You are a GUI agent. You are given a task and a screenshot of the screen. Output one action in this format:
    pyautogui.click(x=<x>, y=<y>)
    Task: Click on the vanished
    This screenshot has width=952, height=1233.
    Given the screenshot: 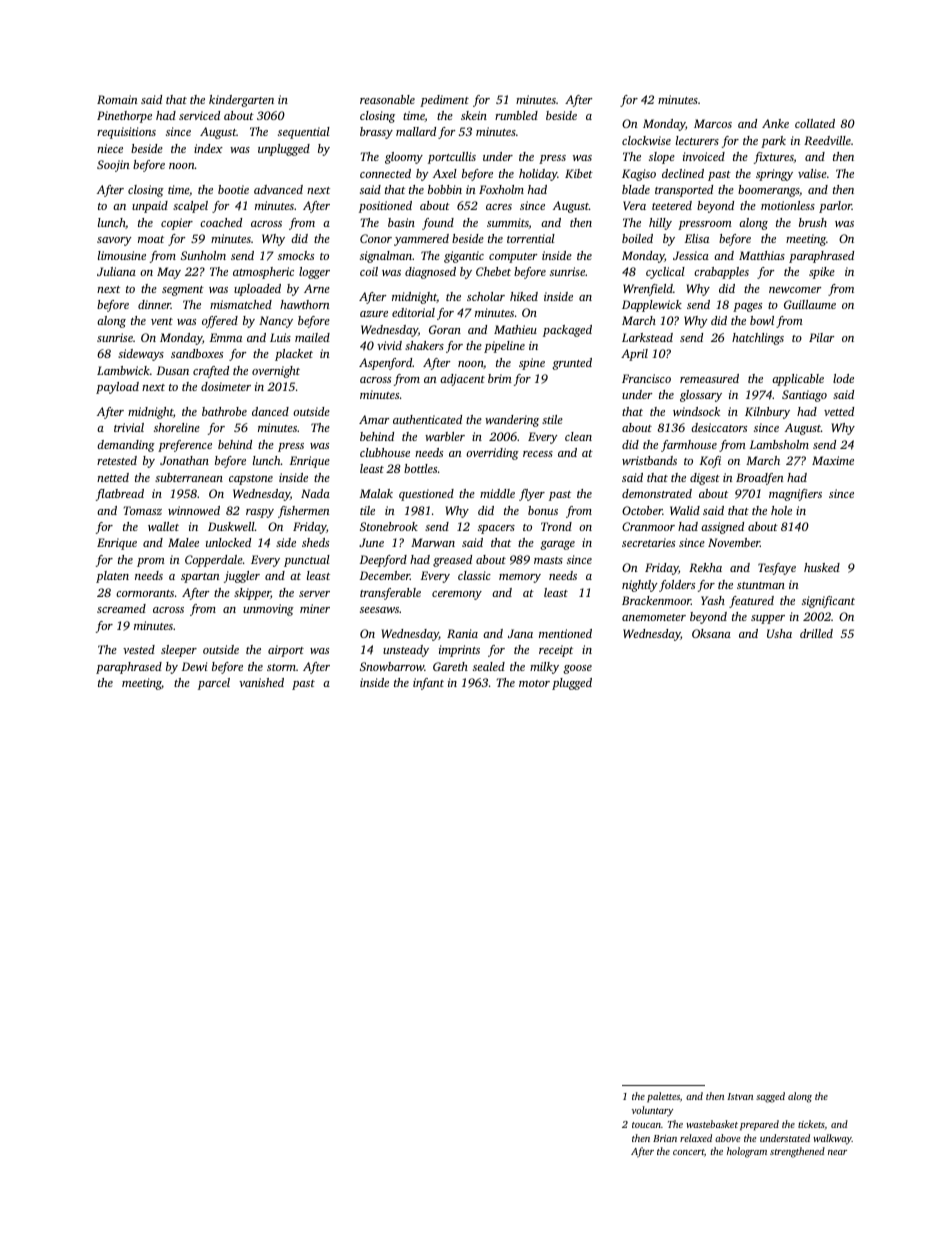 What is the action you would take?
    pyautogui.click(x=261, y=682)
